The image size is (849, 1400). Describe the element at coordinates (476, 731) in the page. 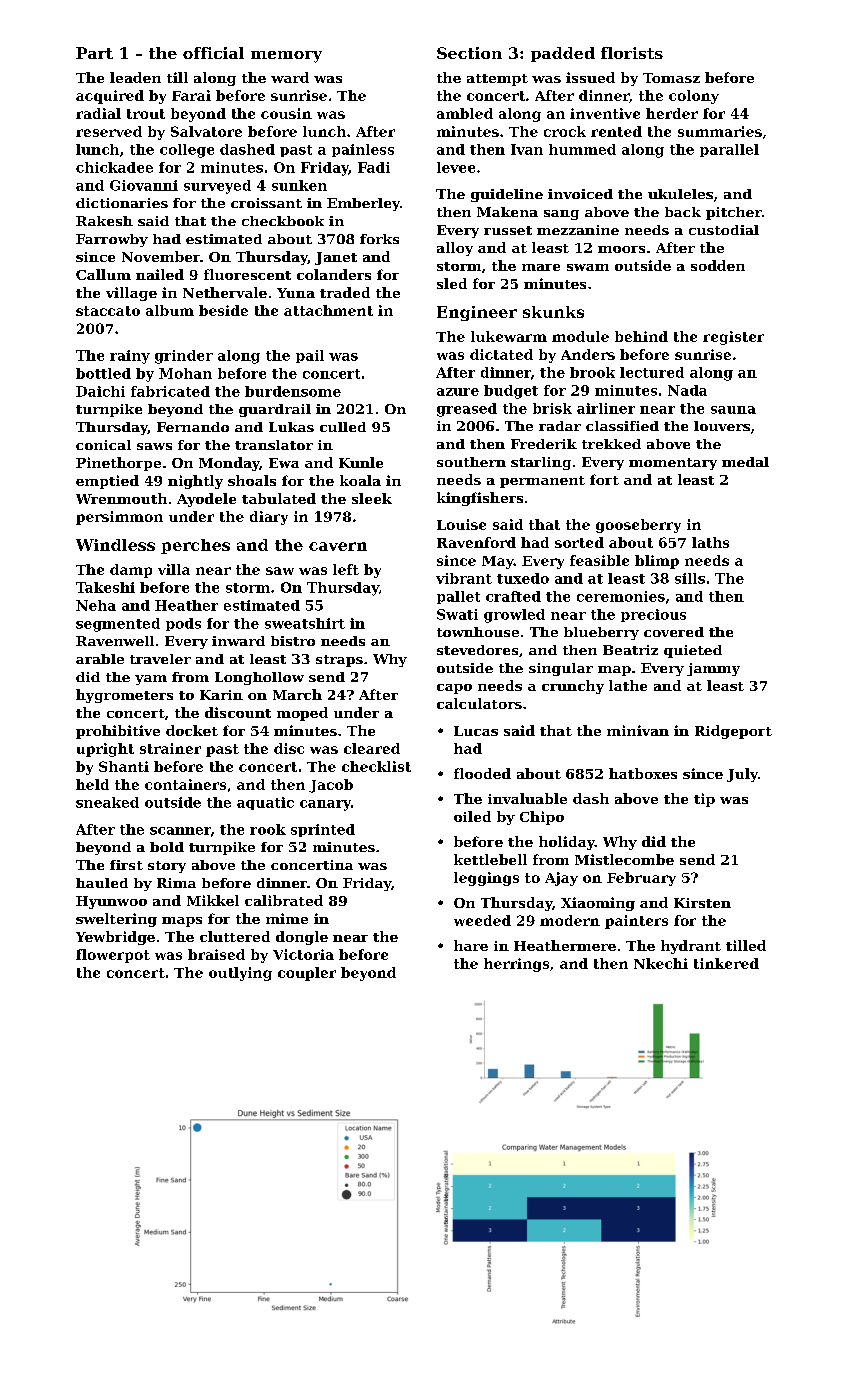

I see `Lucas` at that location.
